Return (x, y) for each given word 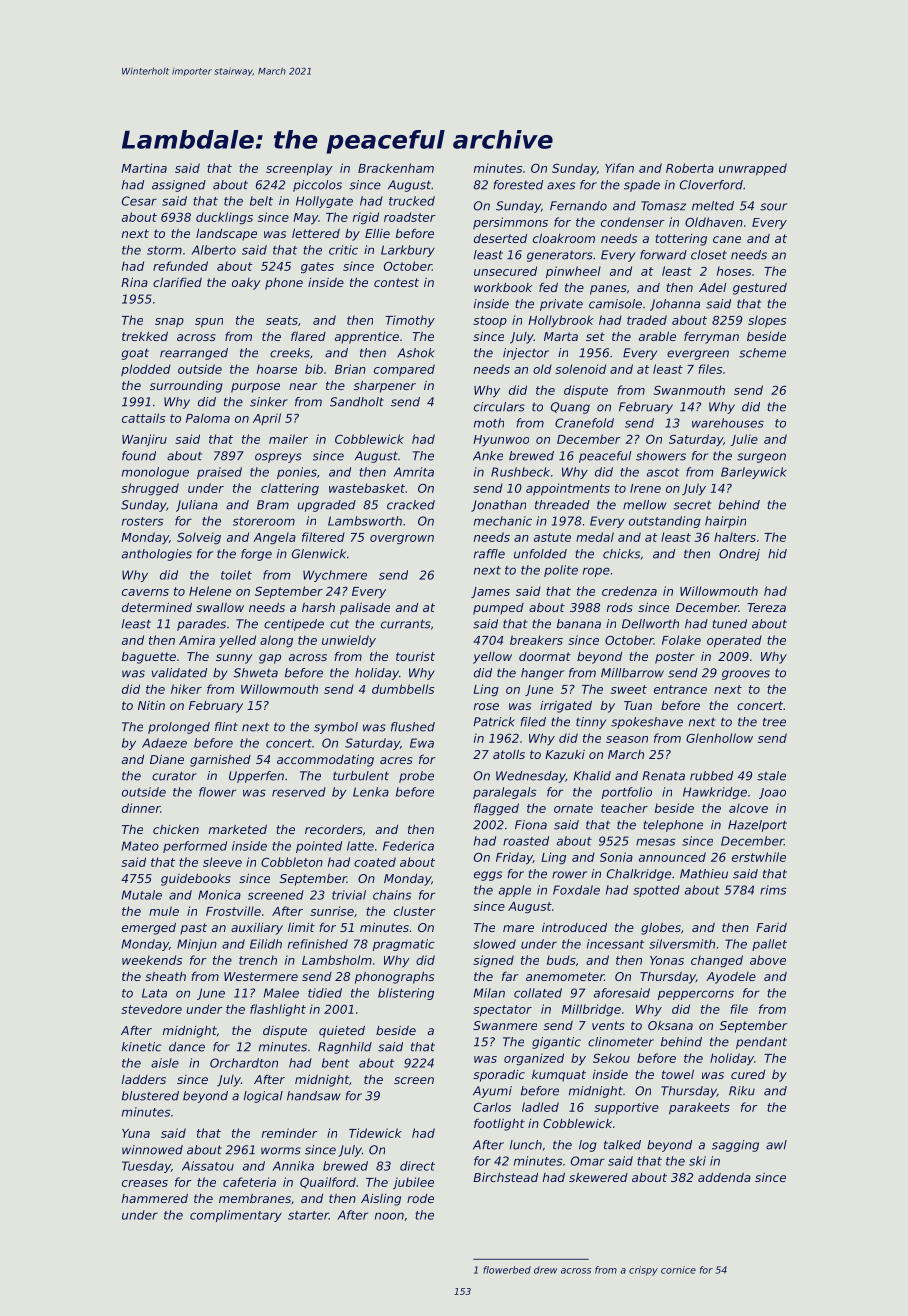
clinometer (621, 1042)
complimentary (236, 1216)
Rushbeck (520, 472)
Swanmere (505, 1025)
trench (258, 960)
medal (595, 537)
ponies (297, 473)
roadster (410, 217)
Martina (144, 168)
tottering (681, 240)
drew (545, 1270)
